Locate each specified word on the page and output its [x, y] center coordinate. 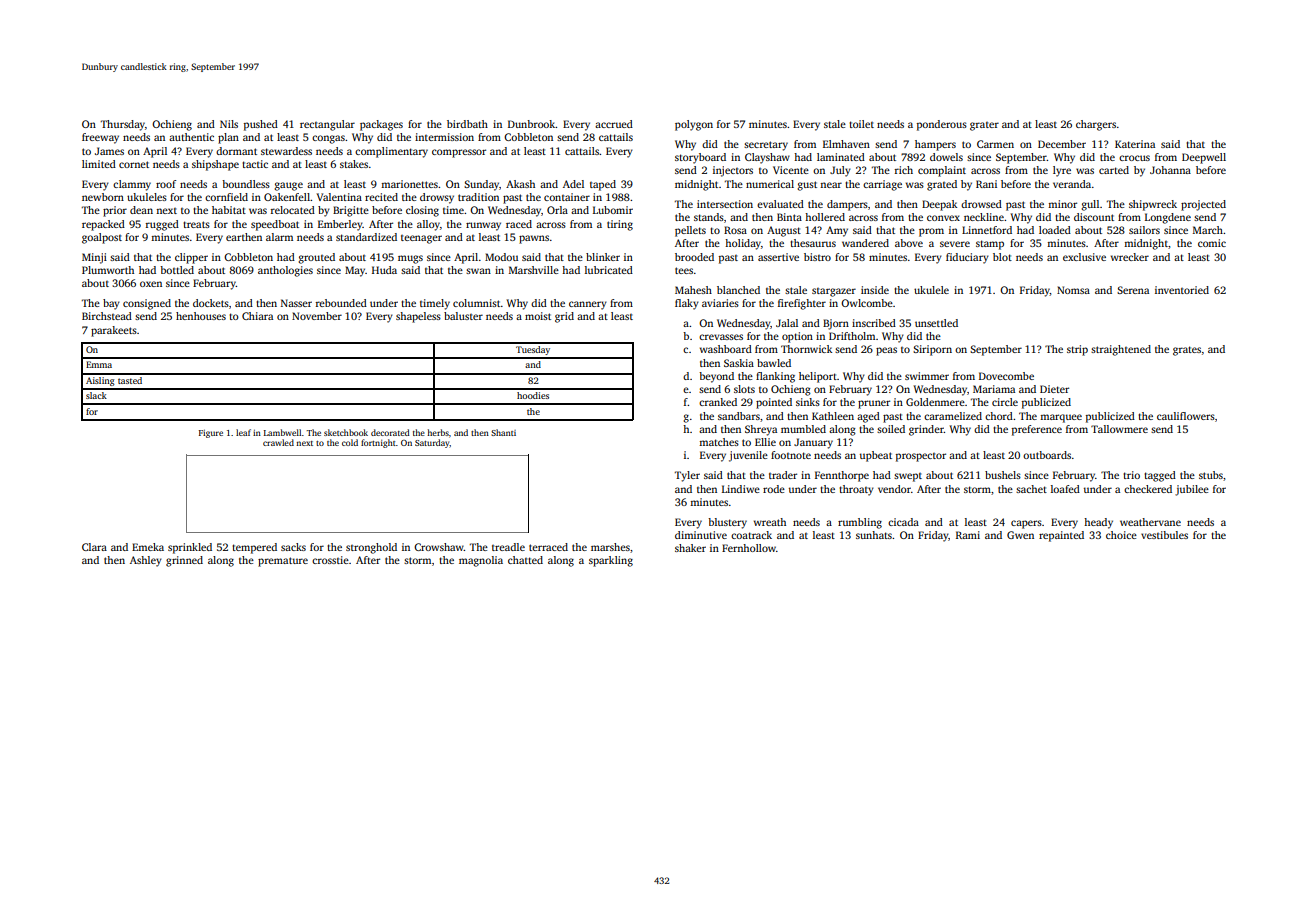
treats [196, 224]
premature [283, 562]
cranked [718, 402]
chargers [1096, 125]
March [1208, 230]
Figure [211, 434]
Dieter [1054, 389]
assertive [778, 257]
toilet [861, 124]
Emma [99, 364]
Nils [229, 124]
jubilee [1192, 490]
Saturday [432, 443]
